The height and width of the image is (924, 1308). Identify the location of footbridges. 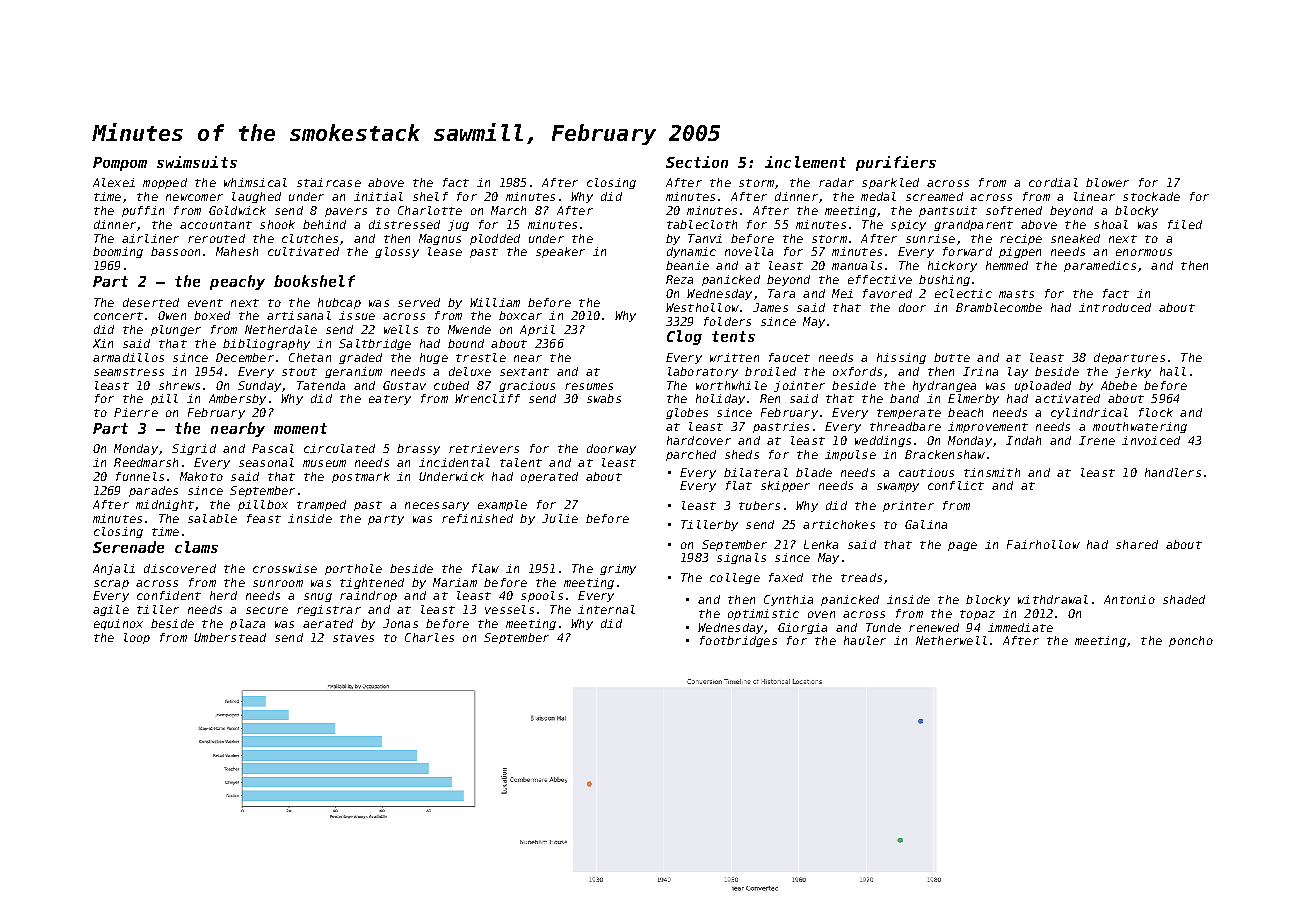
(738, 641).
